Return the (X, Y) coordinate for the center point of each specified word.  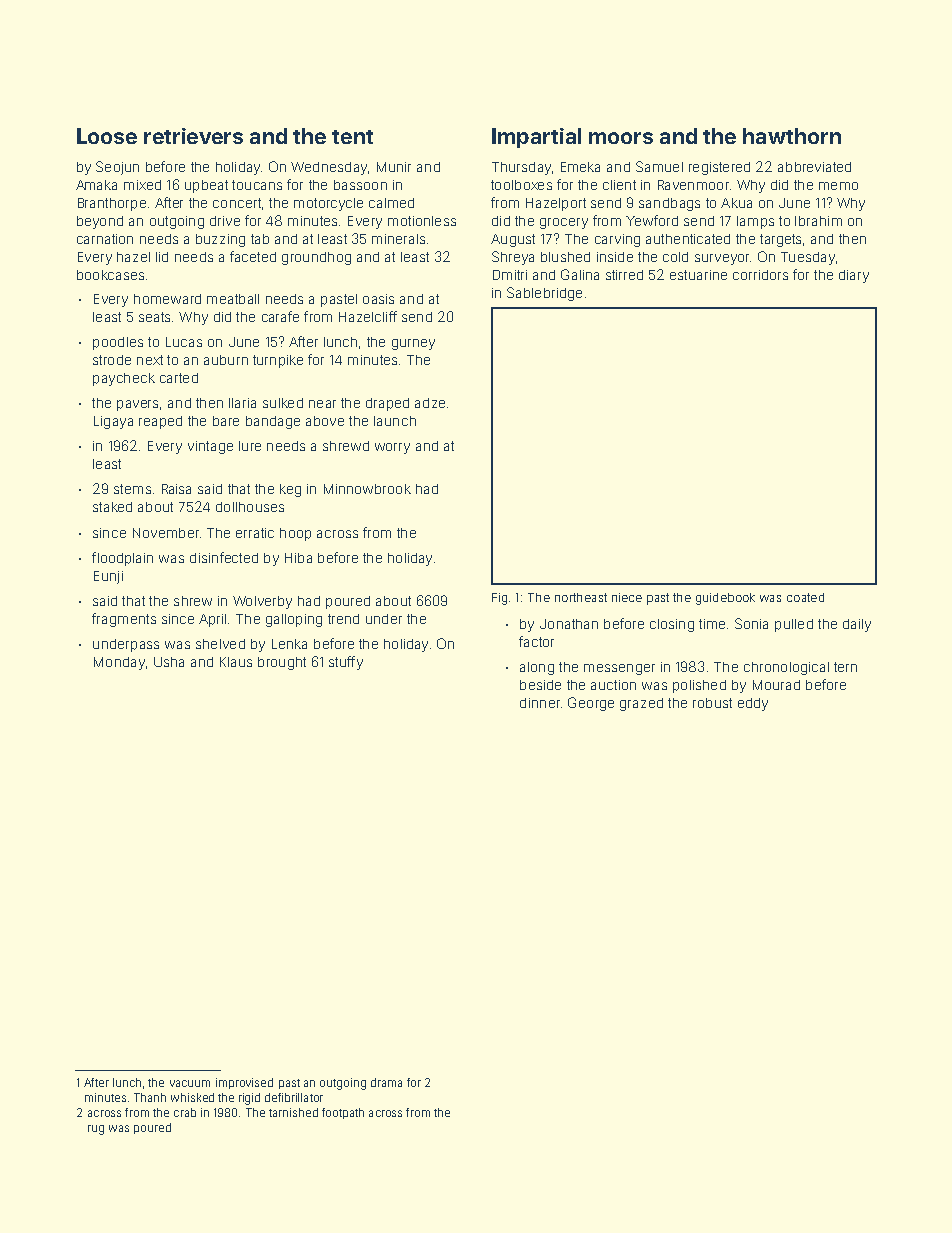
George (591, 704)
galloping (294, 620)
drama (386, 1082)
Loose (107, 136)
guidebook (725, 599)
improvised (244, 1083)
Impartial (536, 138)
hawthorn (792, 136)
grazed (641, 704)
